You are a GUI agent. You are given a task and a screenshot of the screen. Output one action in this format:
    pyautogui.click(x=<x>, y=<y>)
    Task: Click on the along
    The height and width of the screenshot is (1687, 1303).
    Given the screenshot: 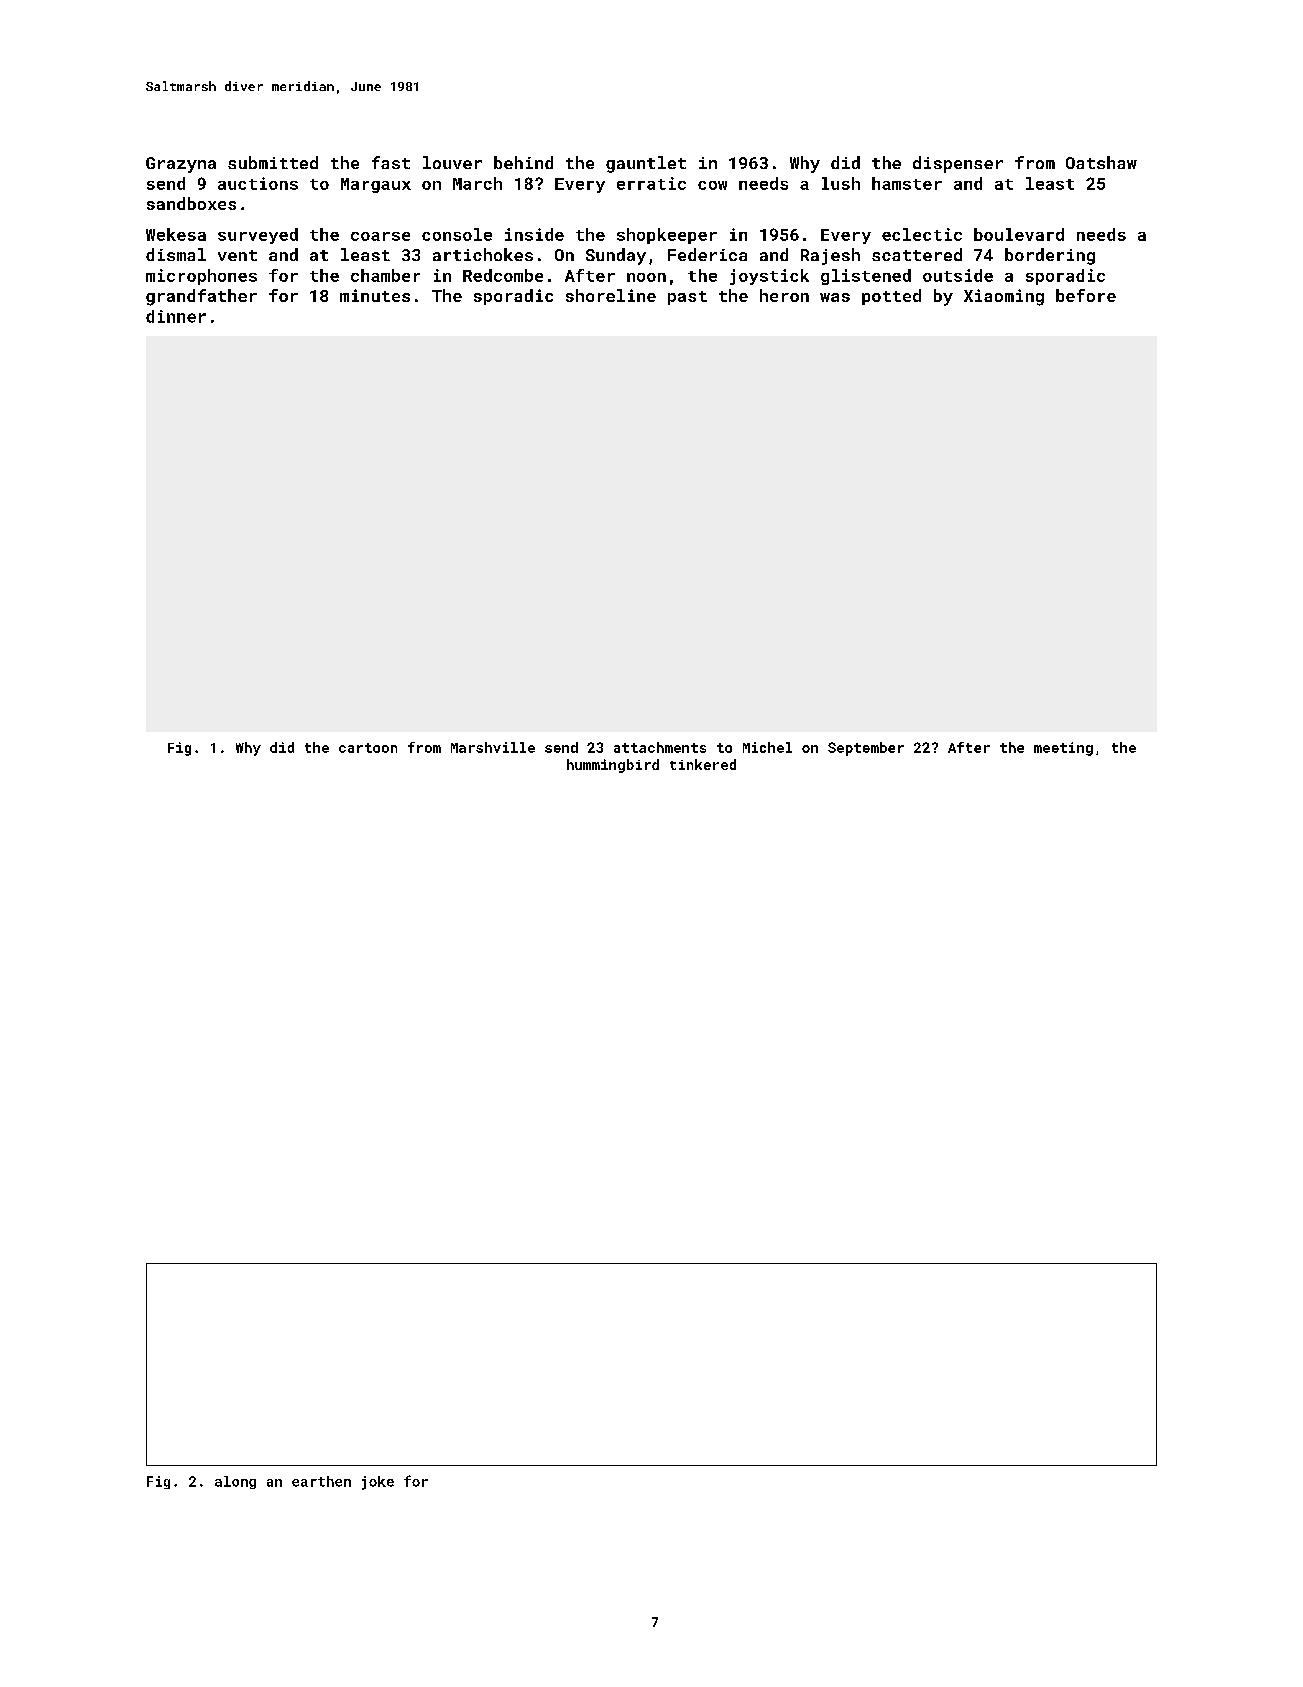 What is the action you would take?
    pyautogui.click(x=235, y=1482)
